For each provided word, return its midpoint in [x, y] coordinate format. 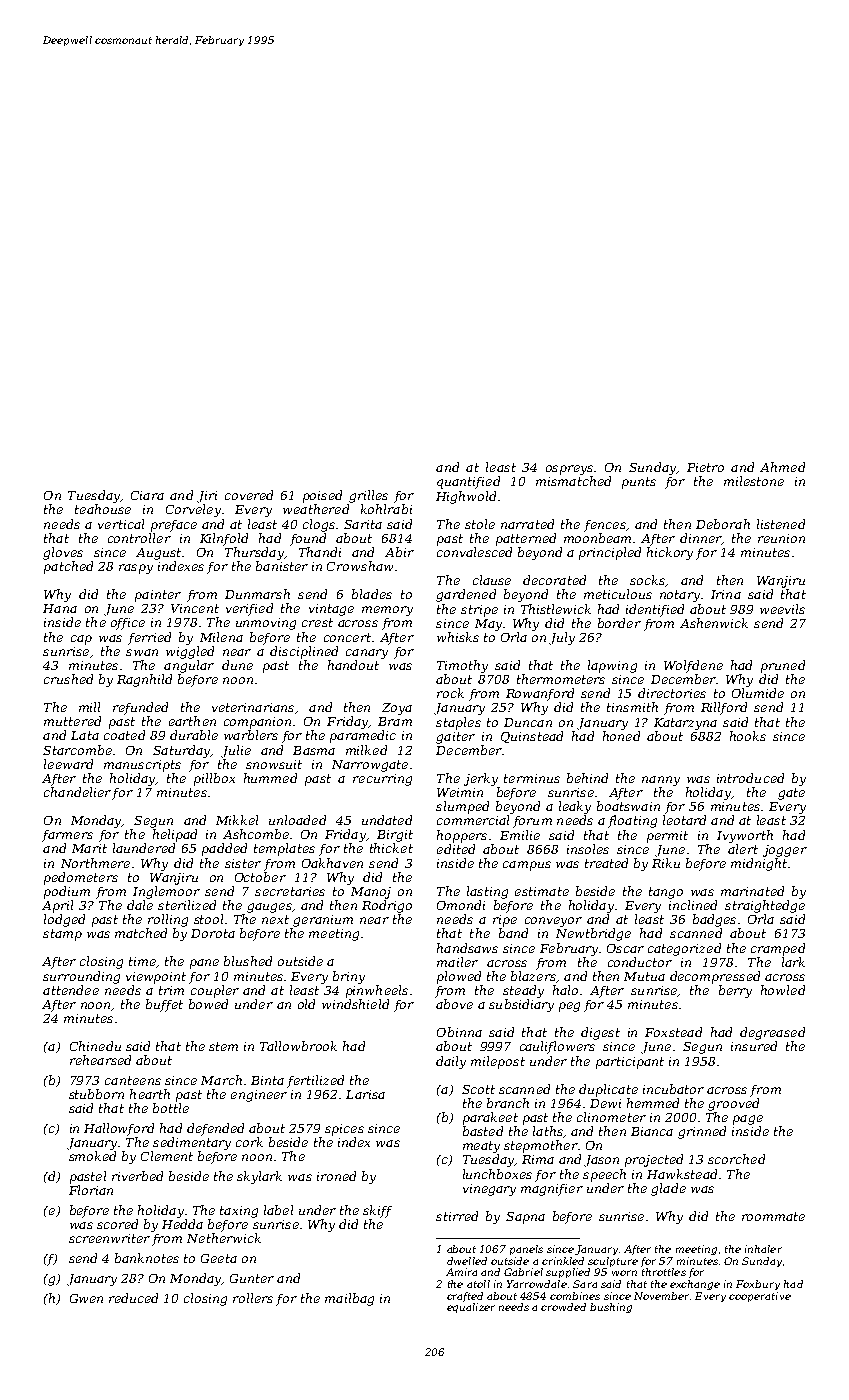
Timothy [462, 666]
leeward [68, 764]
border [619, 623]
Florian [91, 1190]
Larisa [365, 1094]
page [748, 1120]
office [128, 624]
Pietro [705, 467]
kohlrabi [386, 509]
